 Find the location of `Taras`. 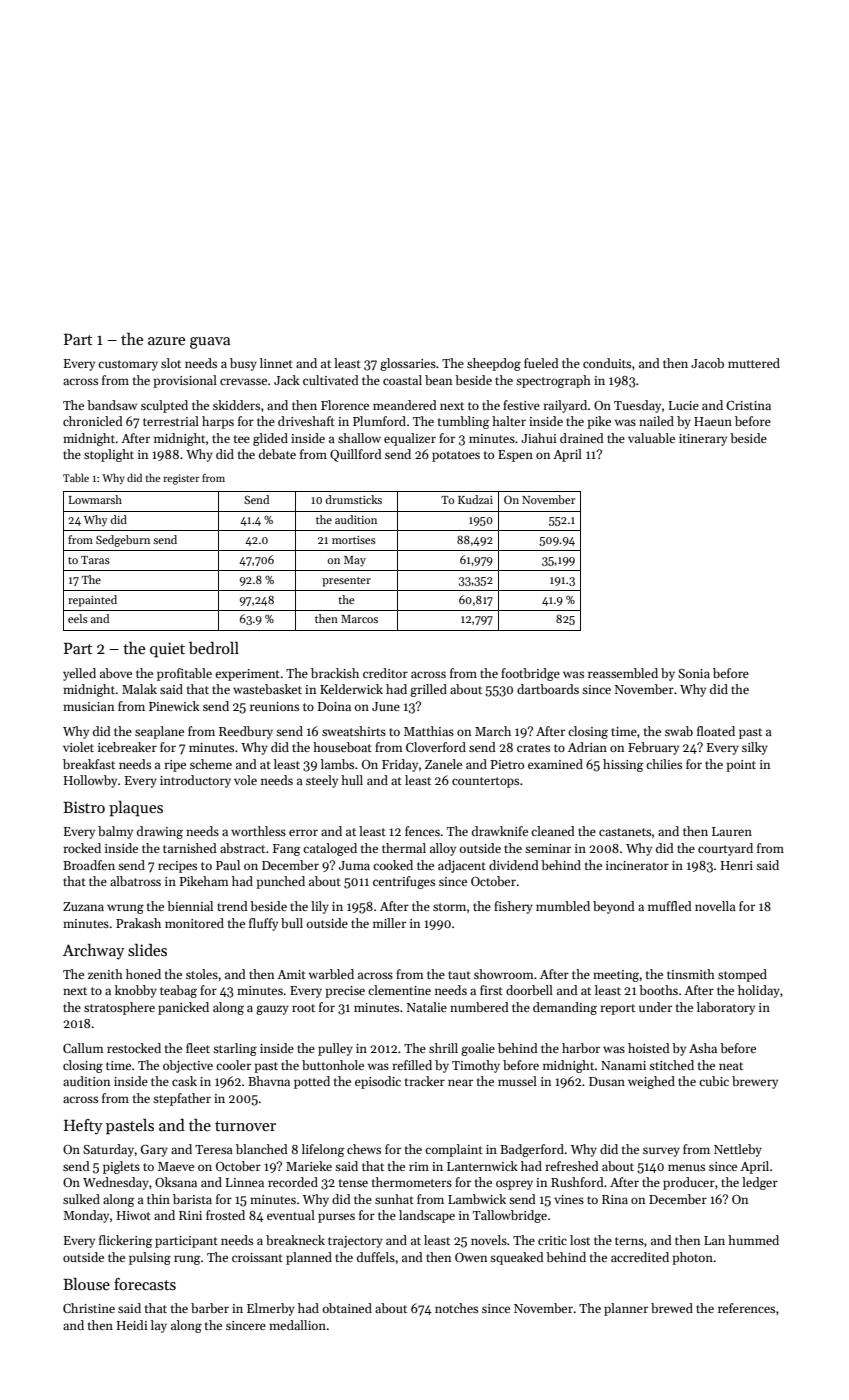

Taras is located at coordinates (95, 560).
